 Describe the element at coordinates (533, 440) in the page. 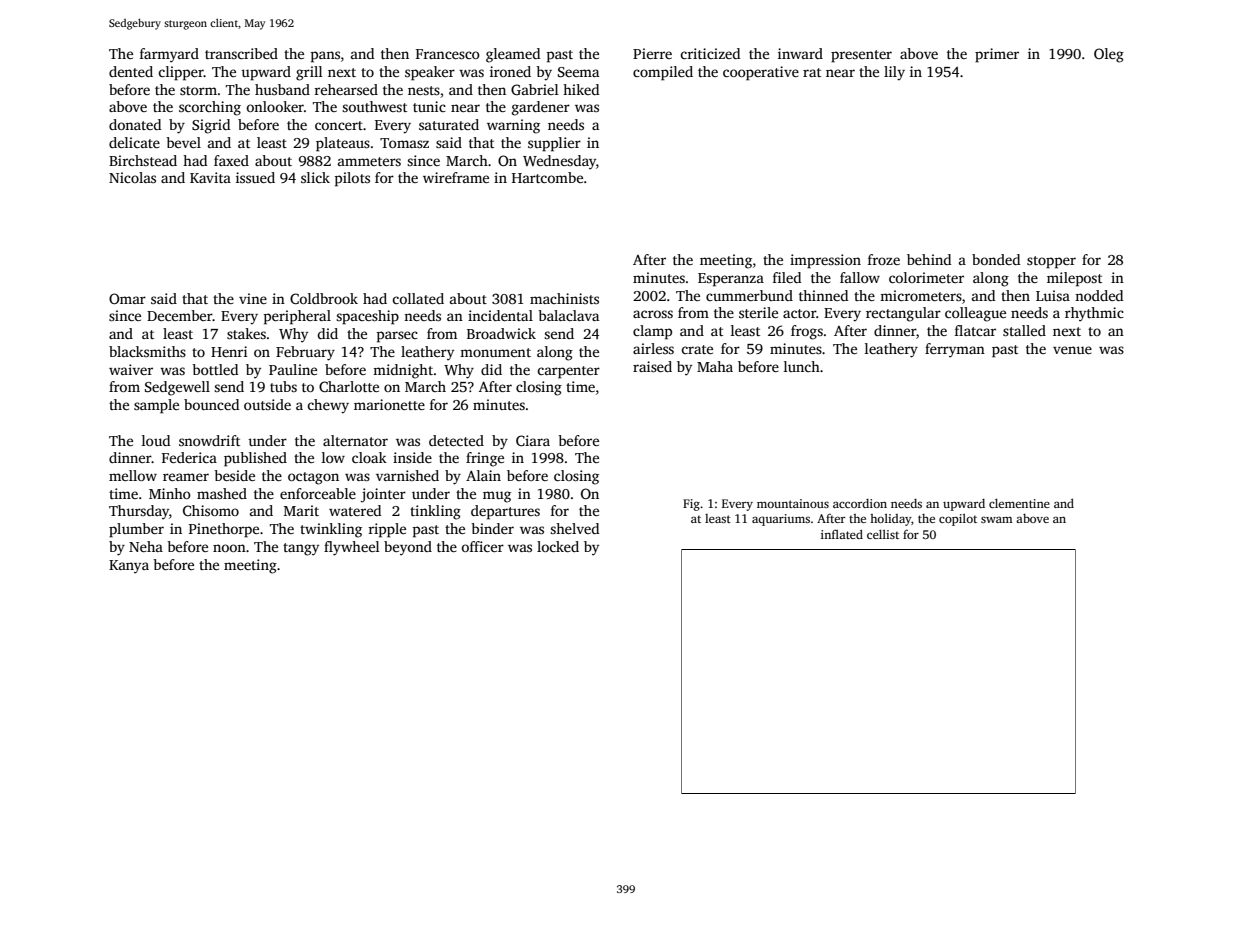

I see `Ciara` at that location.
